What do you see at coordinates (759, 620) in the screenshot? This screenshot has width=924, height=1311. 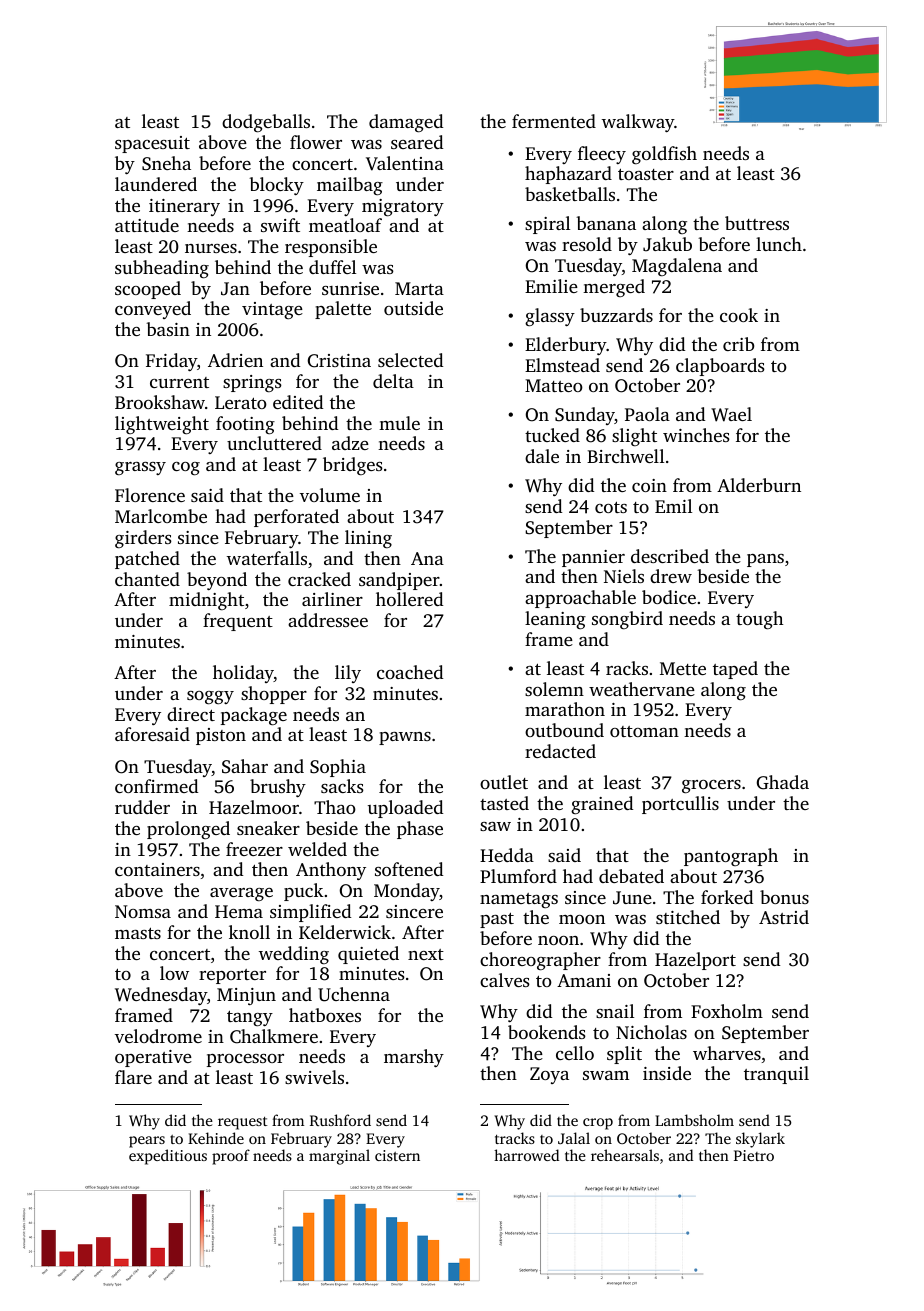 I see `tough` at bounding box center [759, 620].
